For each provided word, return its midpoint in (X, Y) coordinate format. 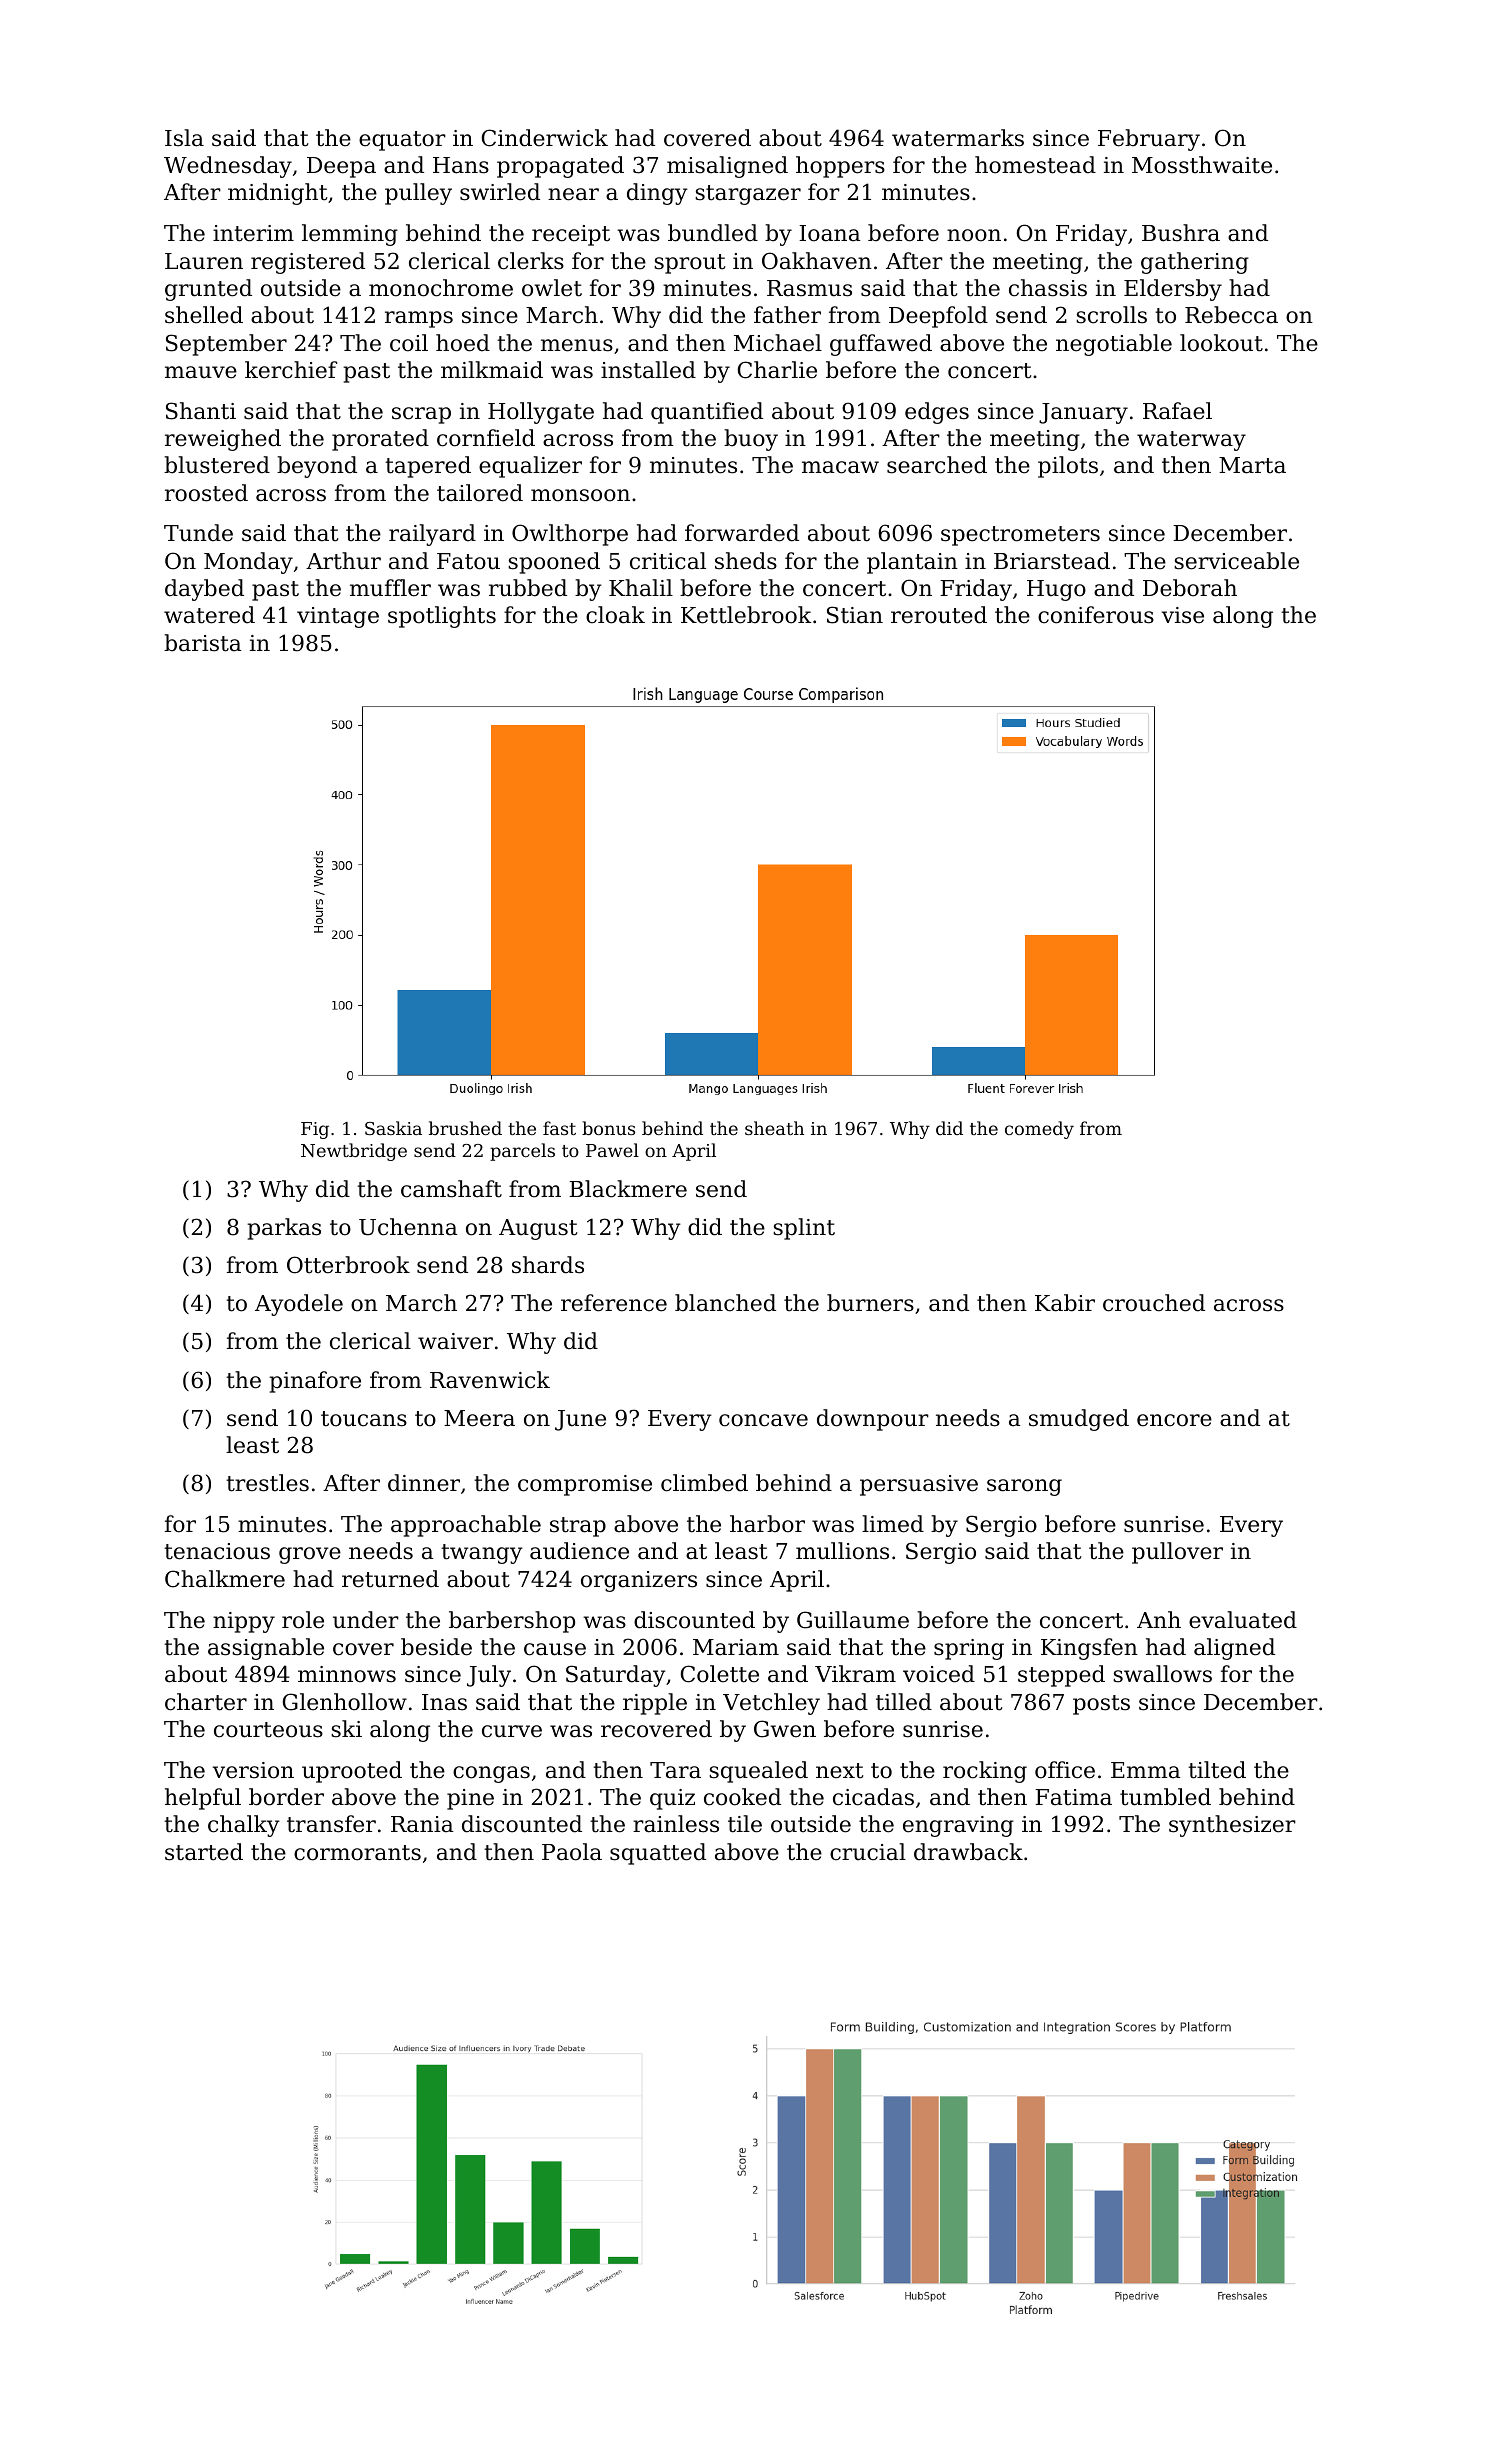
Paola (572, 1852)
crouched (1154, 1303)
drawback (968, 1852)
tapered (428, 467)
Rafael (1177, 411)
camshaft (451, 1189)
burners (870, 1303)
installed (648, 370)
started (204, 1852)
